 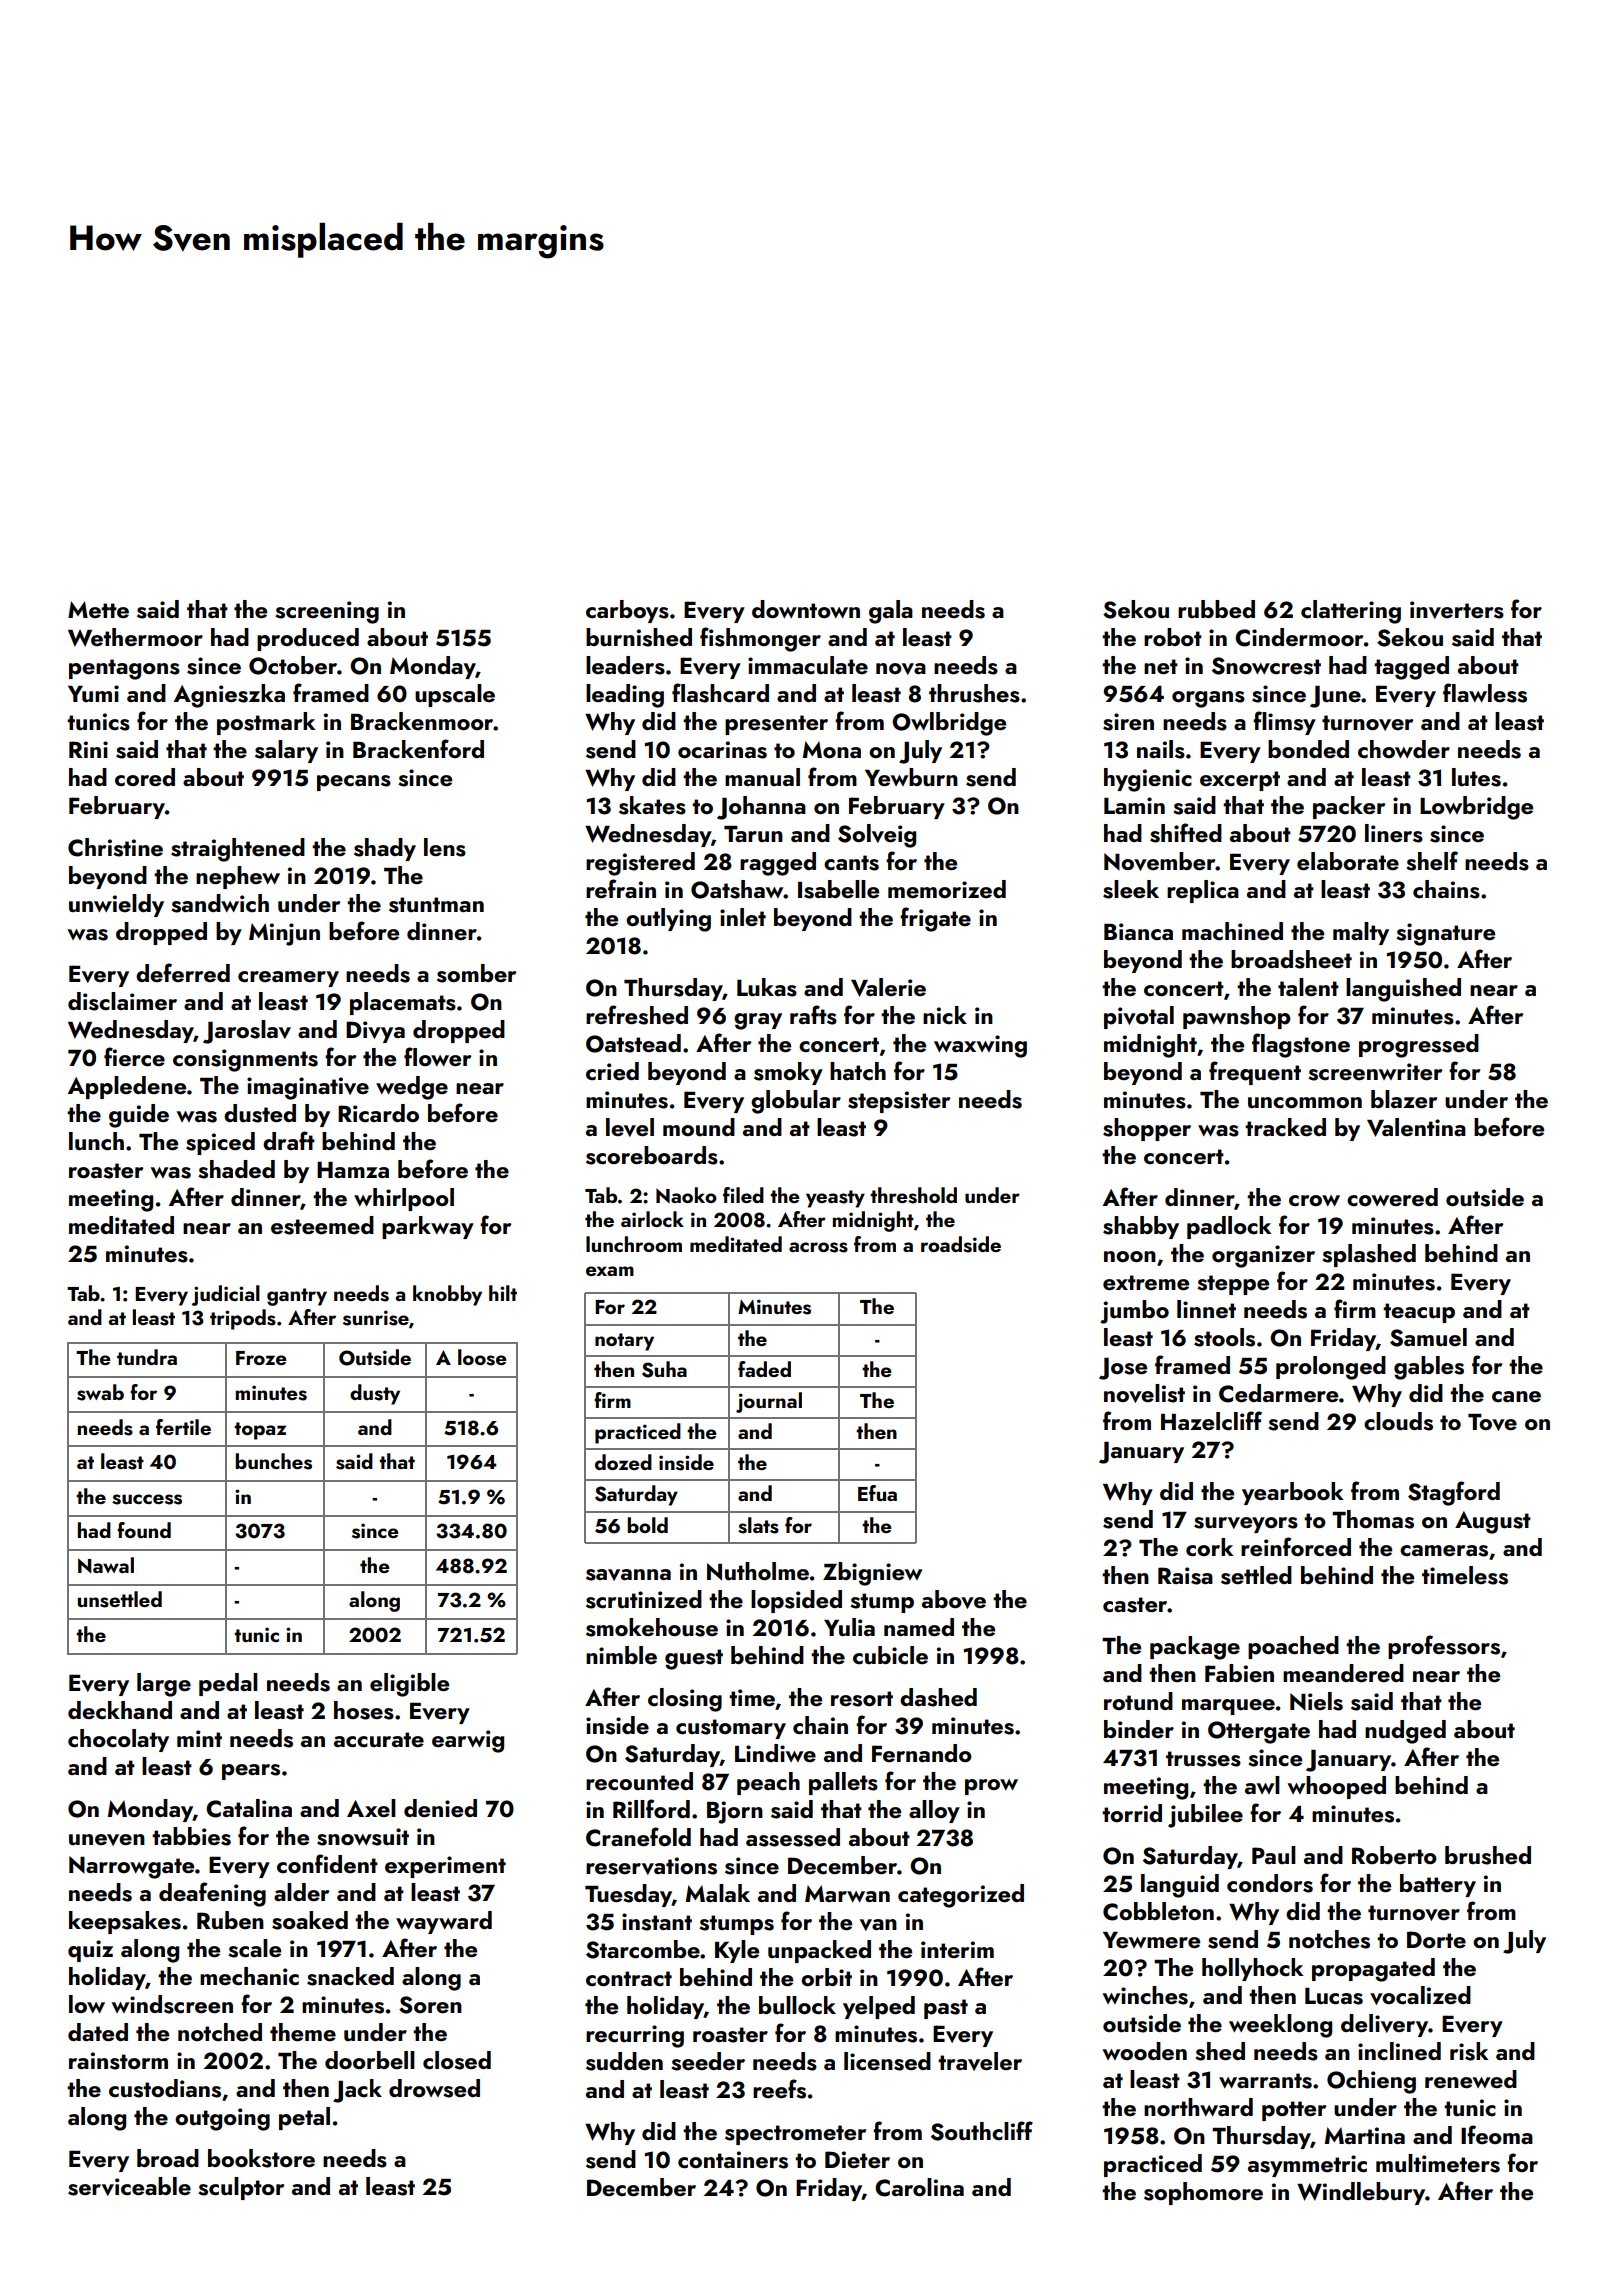 What do you see at coordinates (1516, 1396) in the page?
I see `cane` at bounding box center [1516, 1396].
